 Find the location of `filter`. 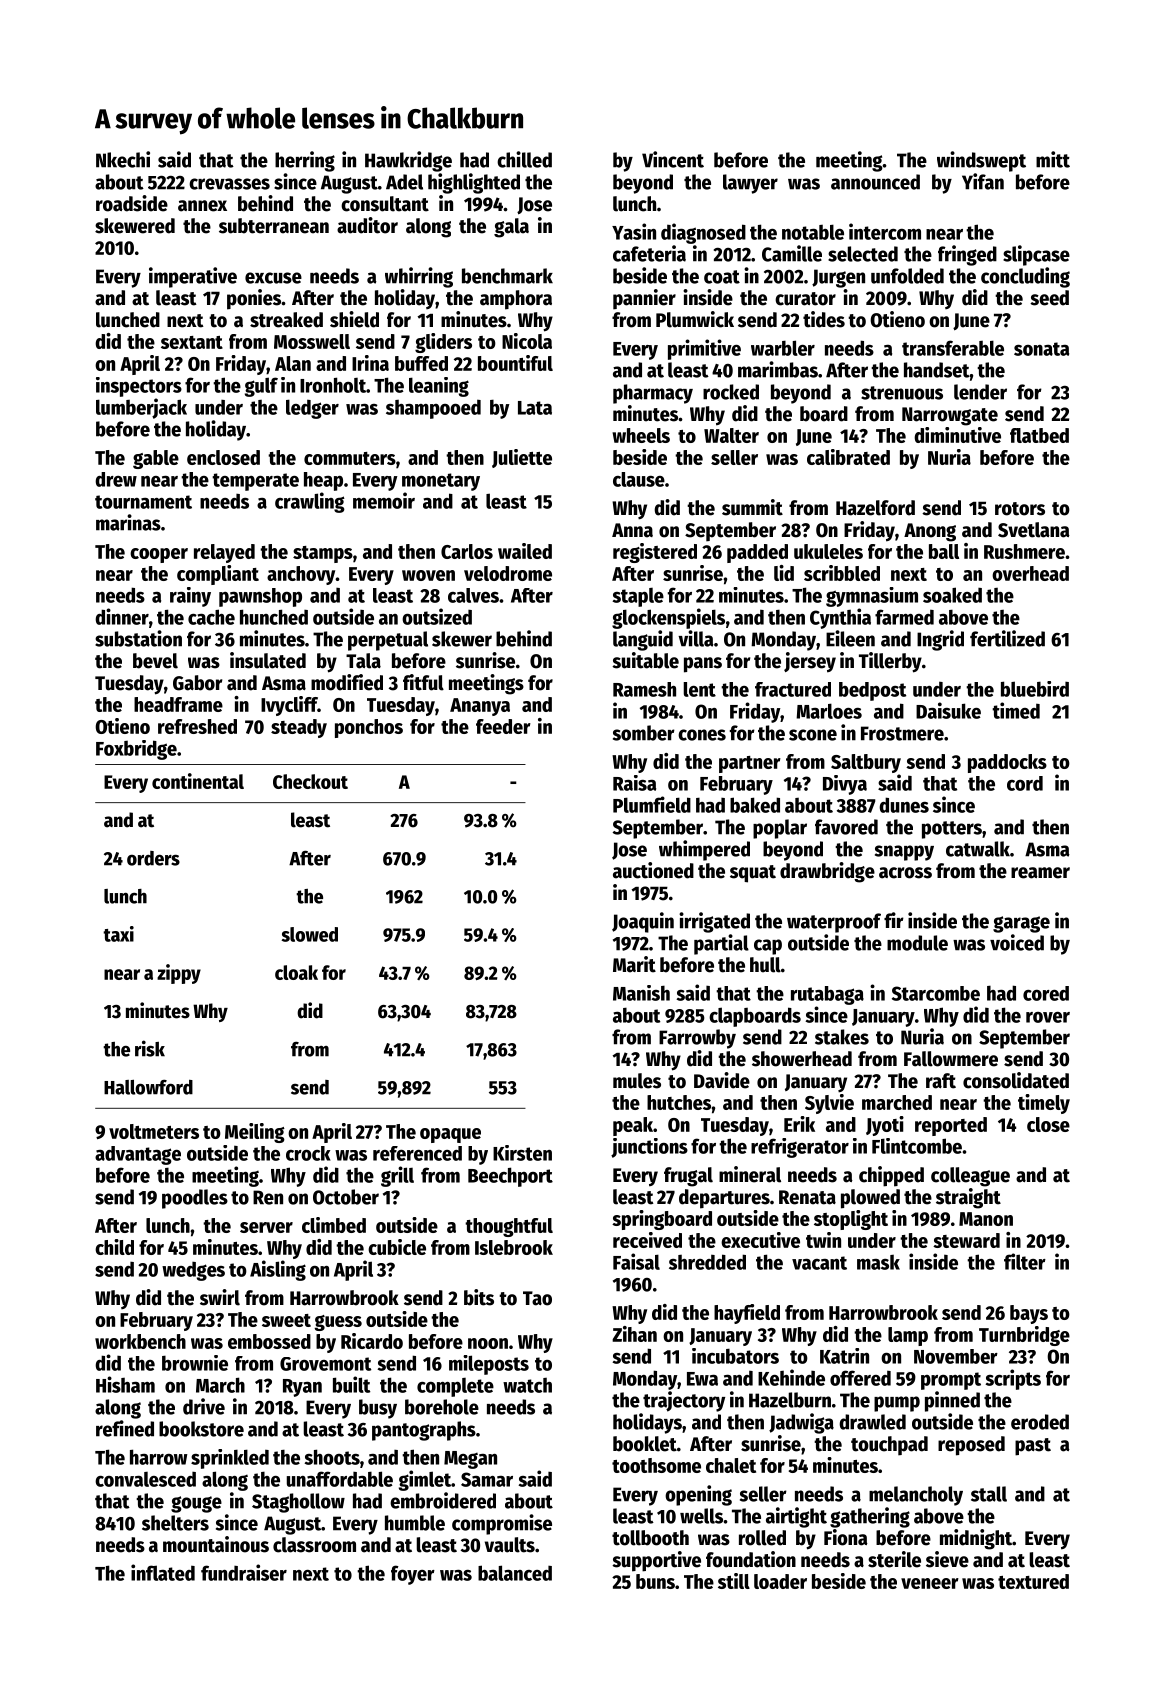

filter is located at coordinates (1025, 1261).
